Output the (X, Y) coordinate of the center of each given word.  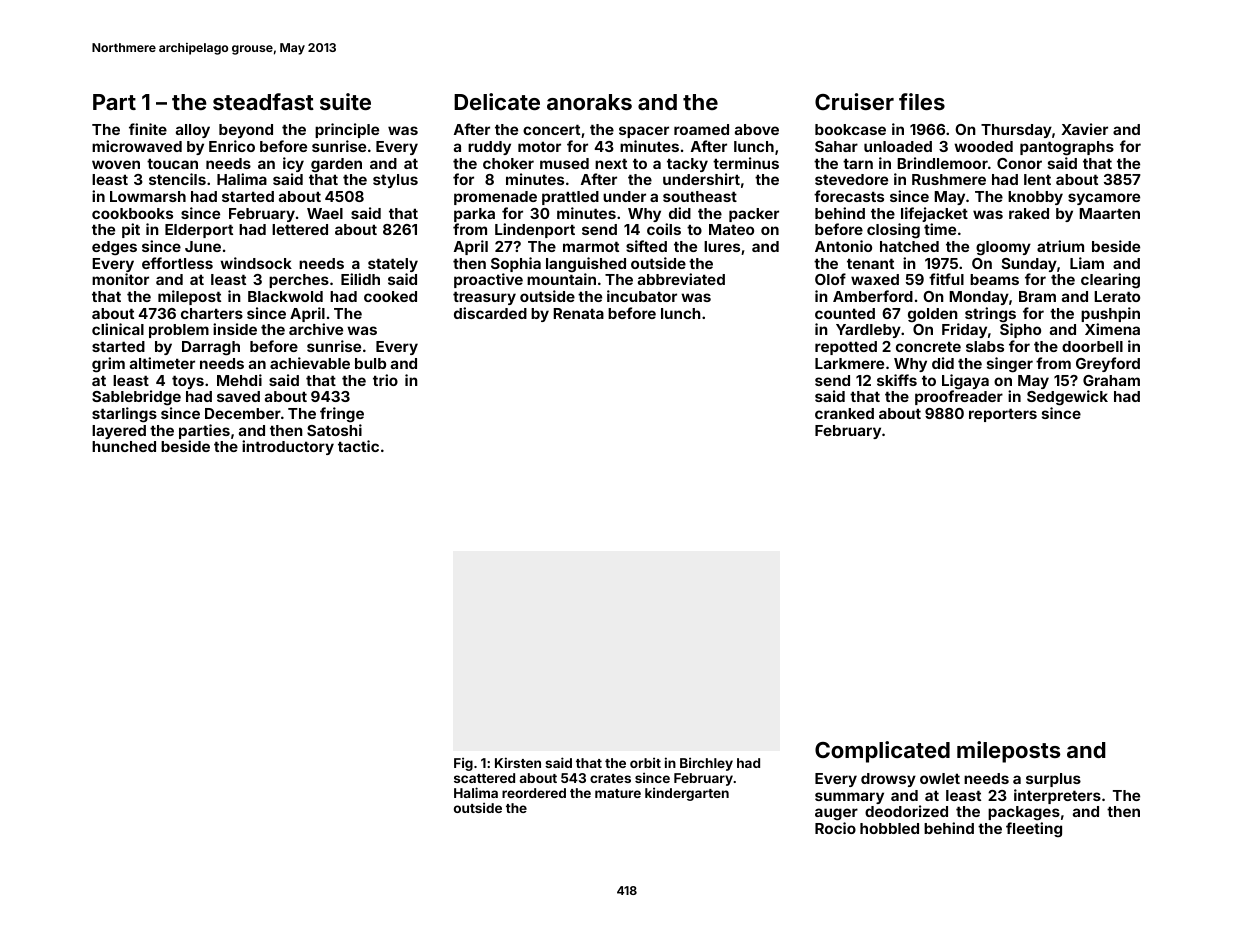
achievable (310, 363)
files (922, 101)
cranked (844, 413)
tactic (358, 446)
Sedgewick (1067, 398)
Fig (463, 764)
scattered (484, 778)
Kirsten (518, 762)
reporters (1003, 415)
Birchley (706, 764)
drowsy (888, 780)
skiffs (897, 380)
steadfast (263, 101)
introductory (288, 447)
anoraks (589, 102)
